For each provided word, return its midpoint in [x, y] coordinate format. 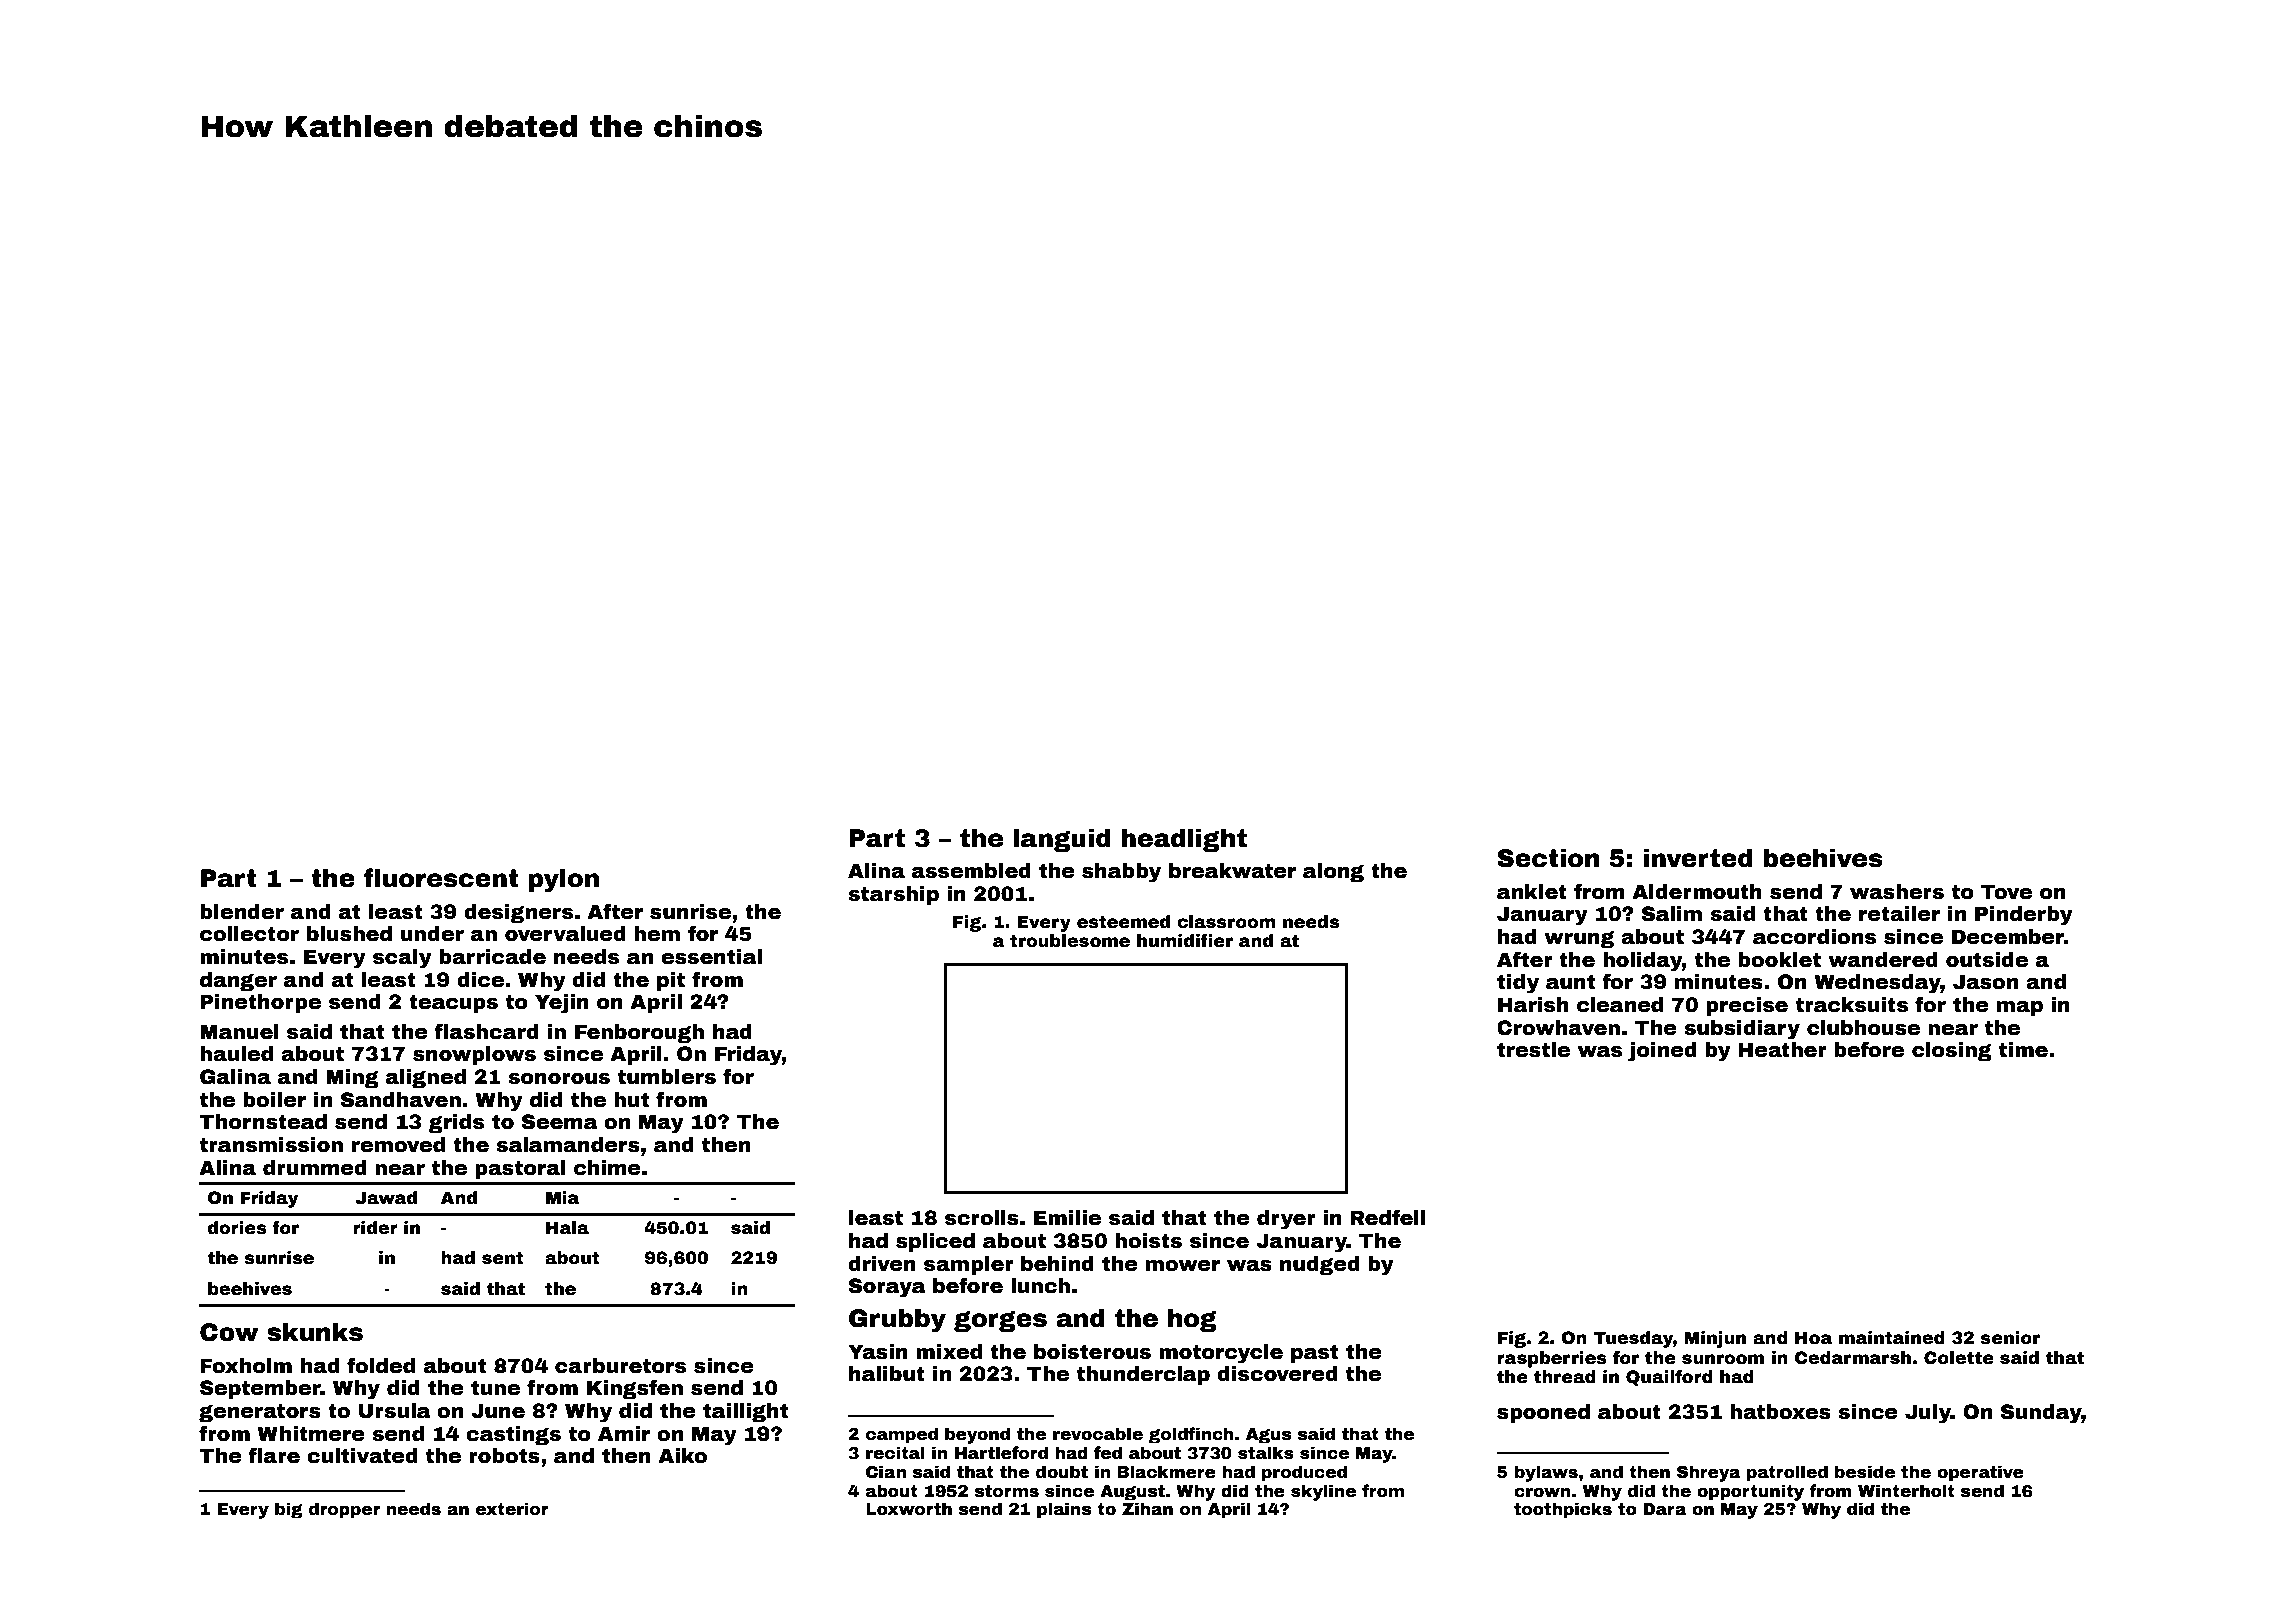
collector [249, 934]
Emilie [1067, 1218]
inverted [1698, 858]
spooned [1543, 1413]
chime [607, 1168]
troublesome [1070, 941]
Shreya [1709, 1473]
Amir [624, 1433]
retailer [1899, 914]
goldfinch [1191, 1435]
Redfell [1387, 1217]
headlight [1184, 840]
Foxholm [246, 1366]
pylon [563, 880]
